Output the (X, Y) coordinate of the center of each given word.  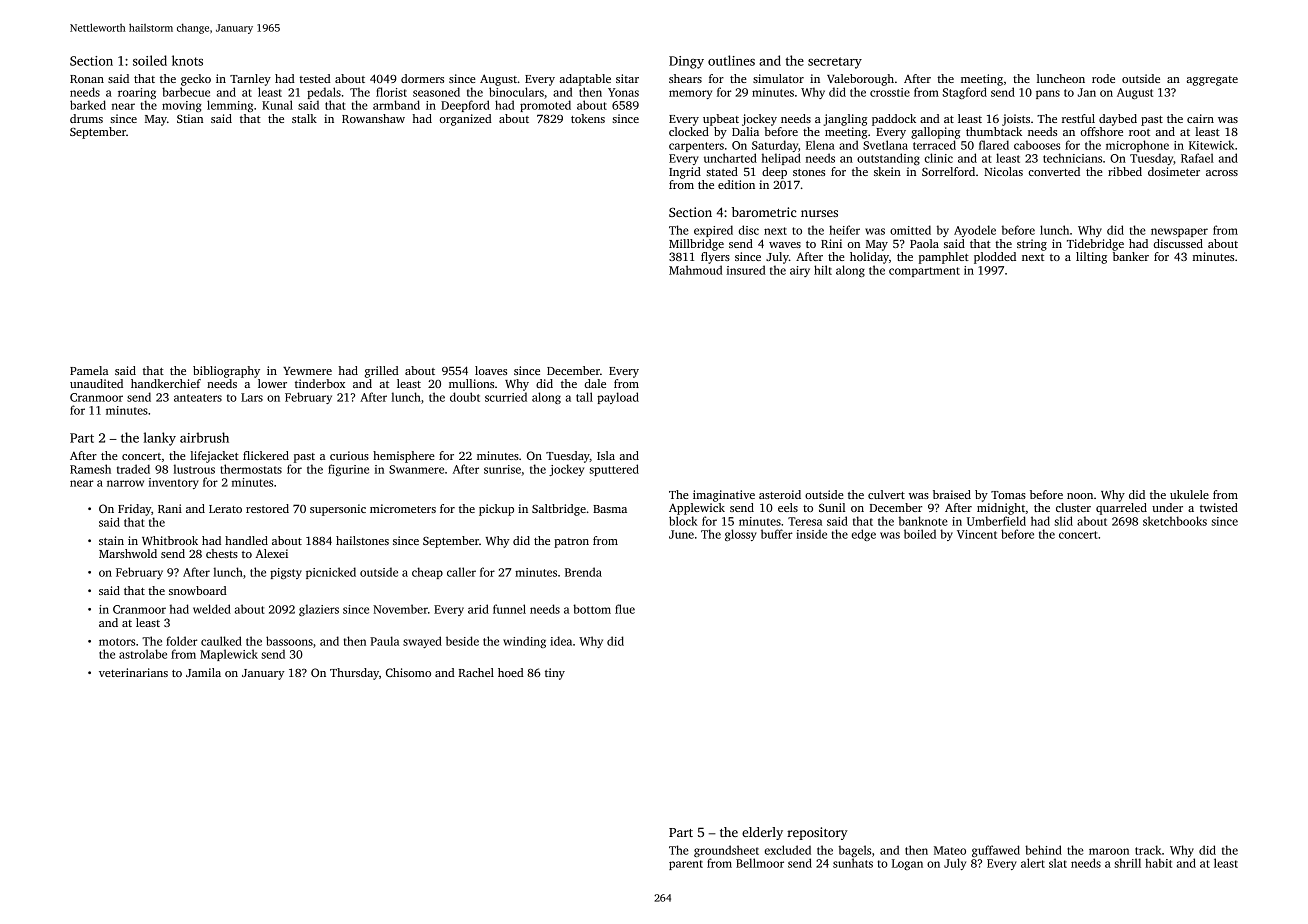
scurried (506, 397)
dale (595, 383)
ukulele (1189, 494)
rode (1103, 78)
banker (1131, 256)
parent (686, 865)
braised (952, 494)
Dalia (745, 131)
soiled (150, 60)
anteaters (198, 398)
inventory (174, 483)
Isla (606, 455)
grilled (382, 372)
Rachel (476, 672)
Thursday (354, 674)
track (1148, 850)
